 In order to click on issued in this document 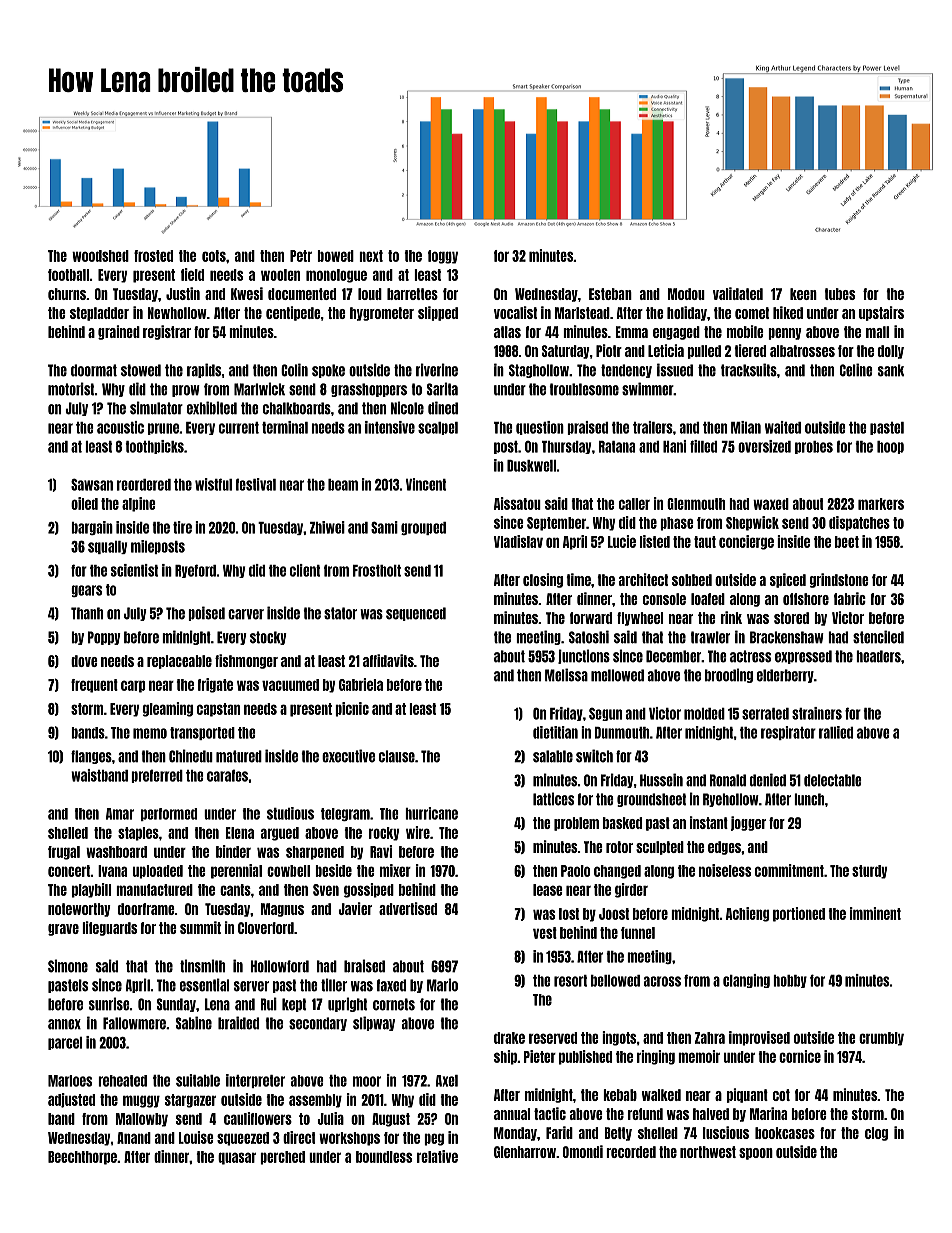, I will do `click(675, 370)`.
